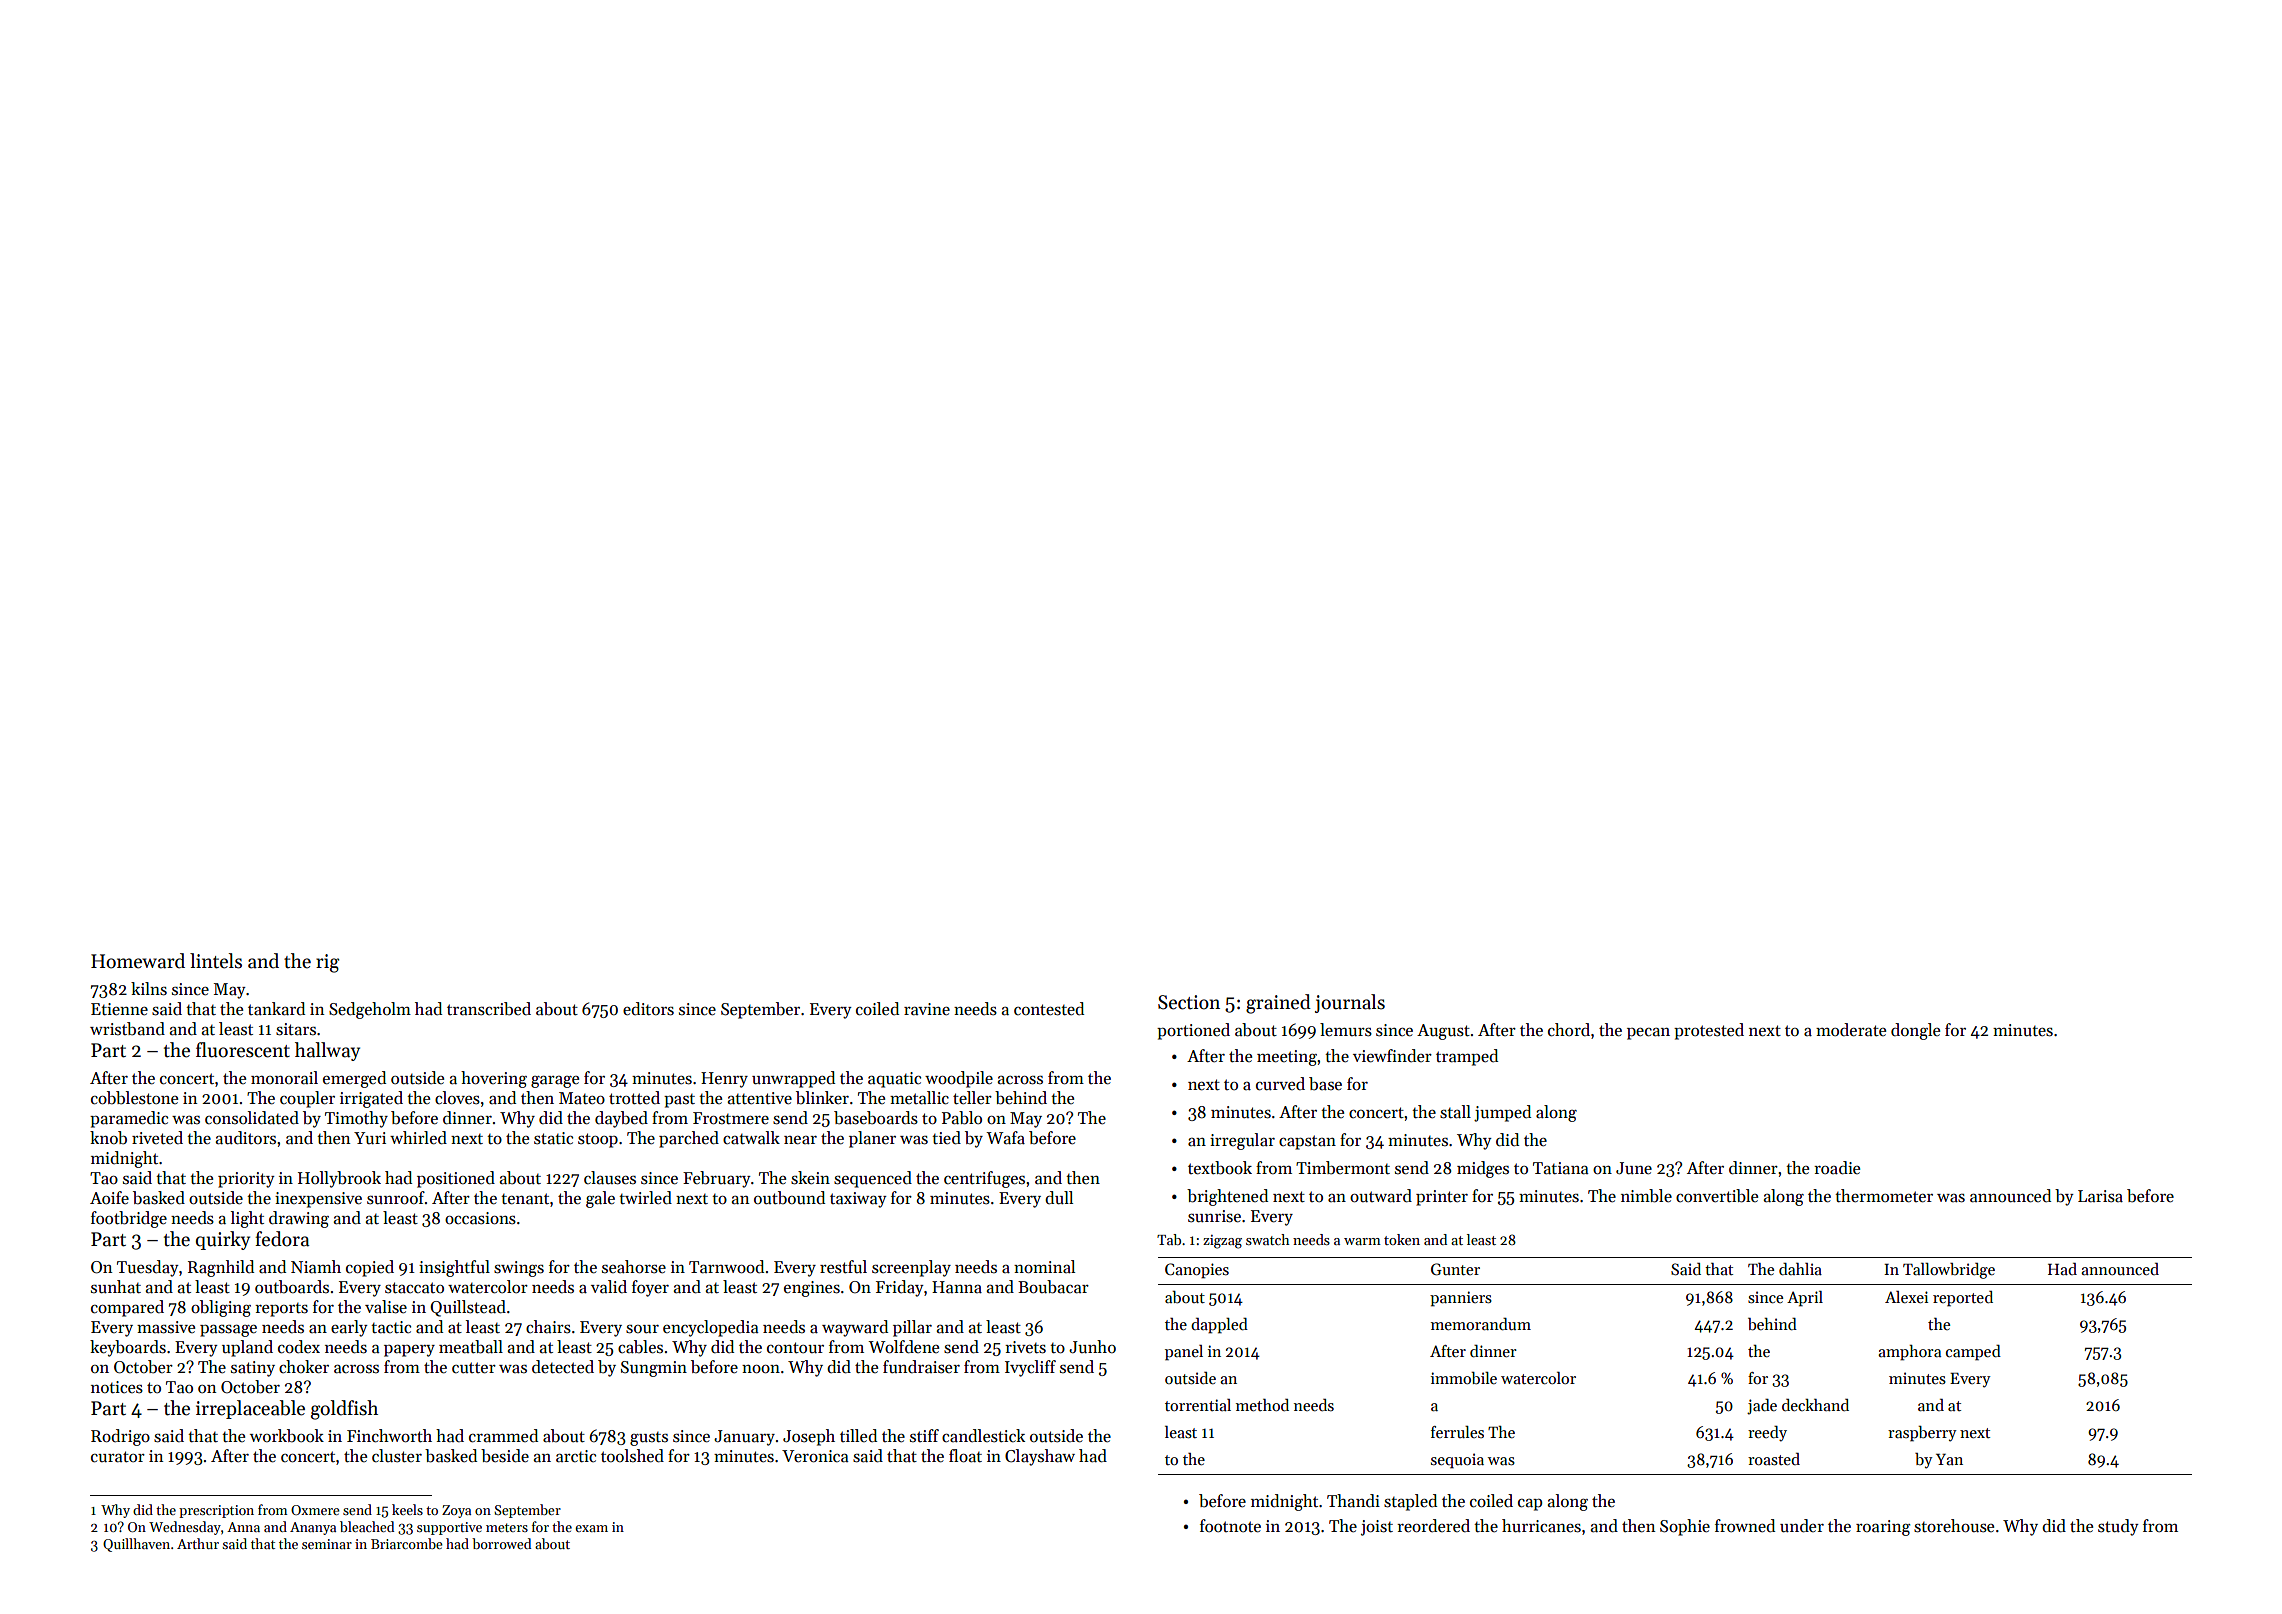  I want to click on textbook, so click(1220, 1168).
